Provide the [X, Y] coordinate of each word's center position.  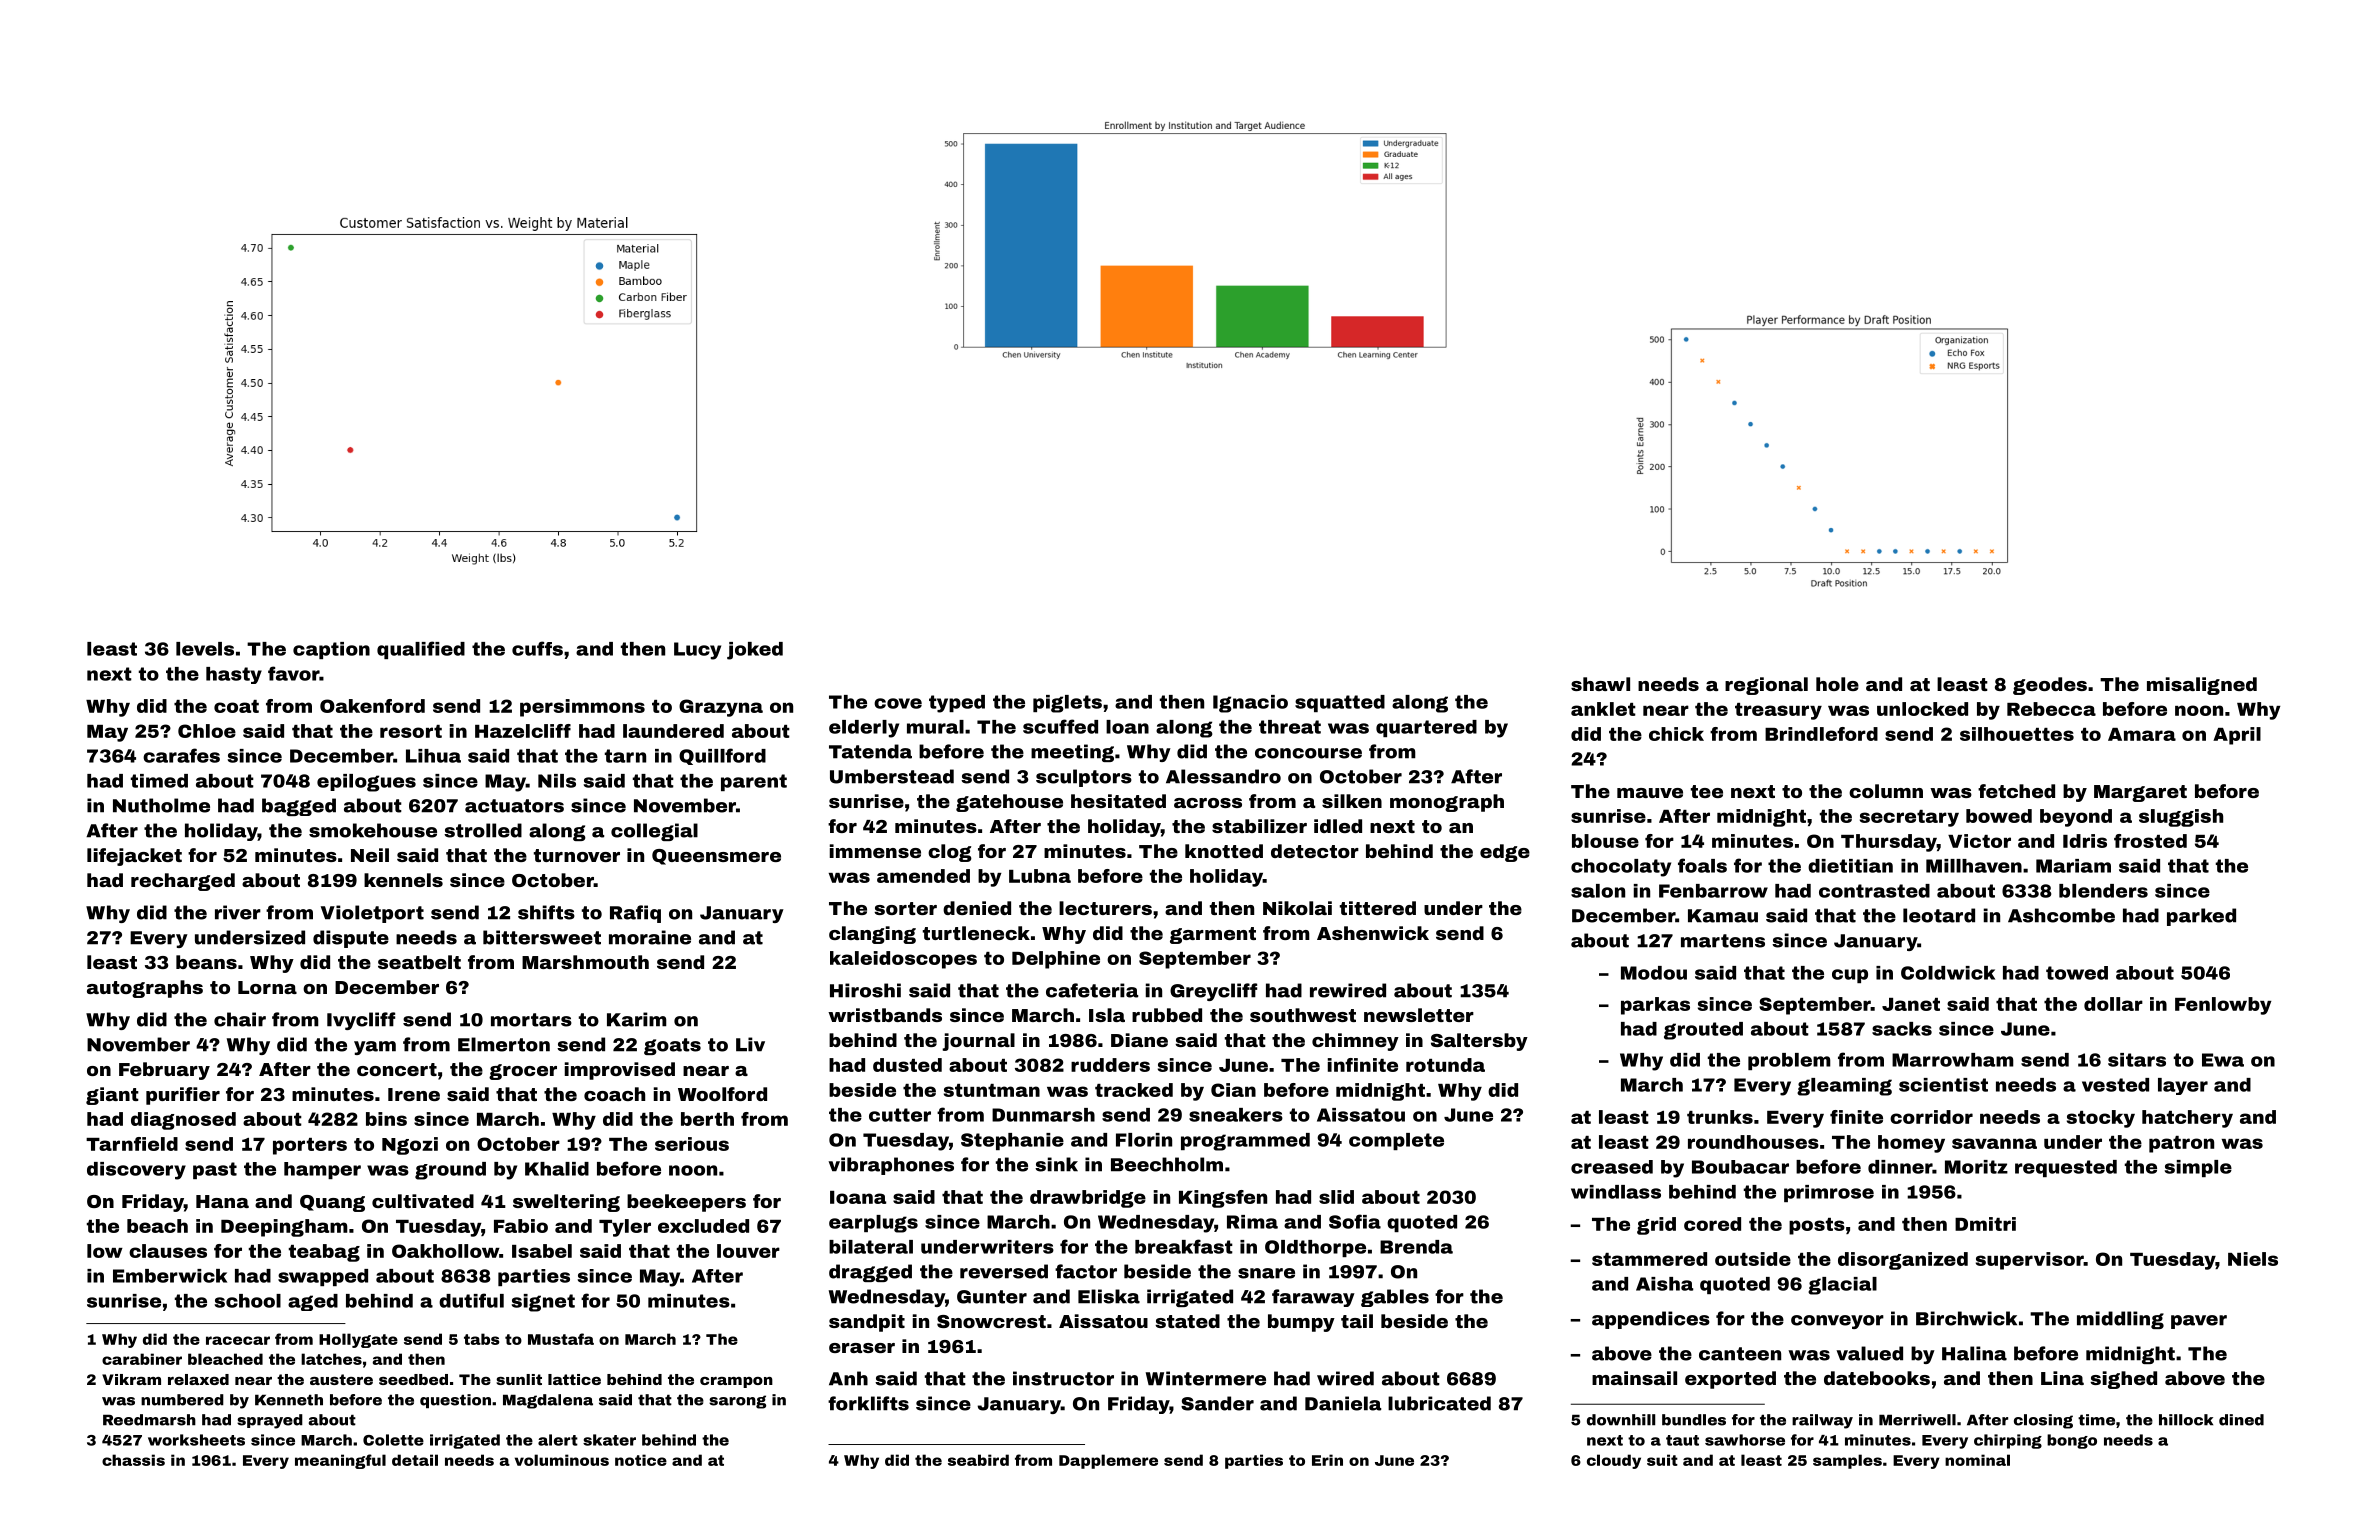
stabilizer [1259, 826]
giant [112, 1096]
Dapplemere [1108, 1461]
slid [1336, 1197]
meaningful [340, 1461]
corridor [1931, 1117]
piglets [1067, 704]
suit [1662, 1460]
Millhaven [1974, 866]
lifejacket [134, 857]
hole [1837, 684]
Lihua [433, 756]
